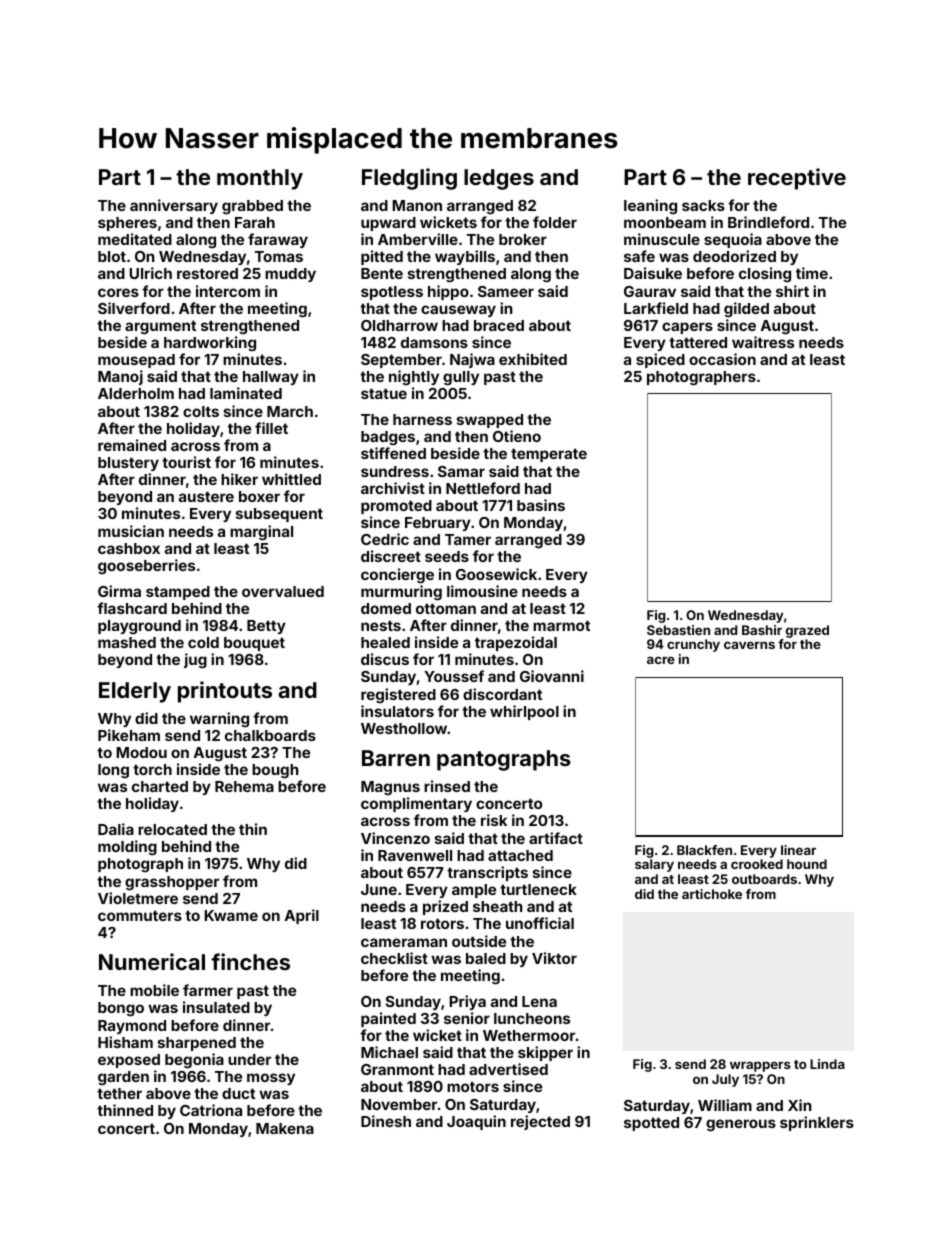 The height and width of the screenshot is (1233, 952). Describe the element at coordinates (660, 360) in the screenshot. I see `spiced` at that location.
